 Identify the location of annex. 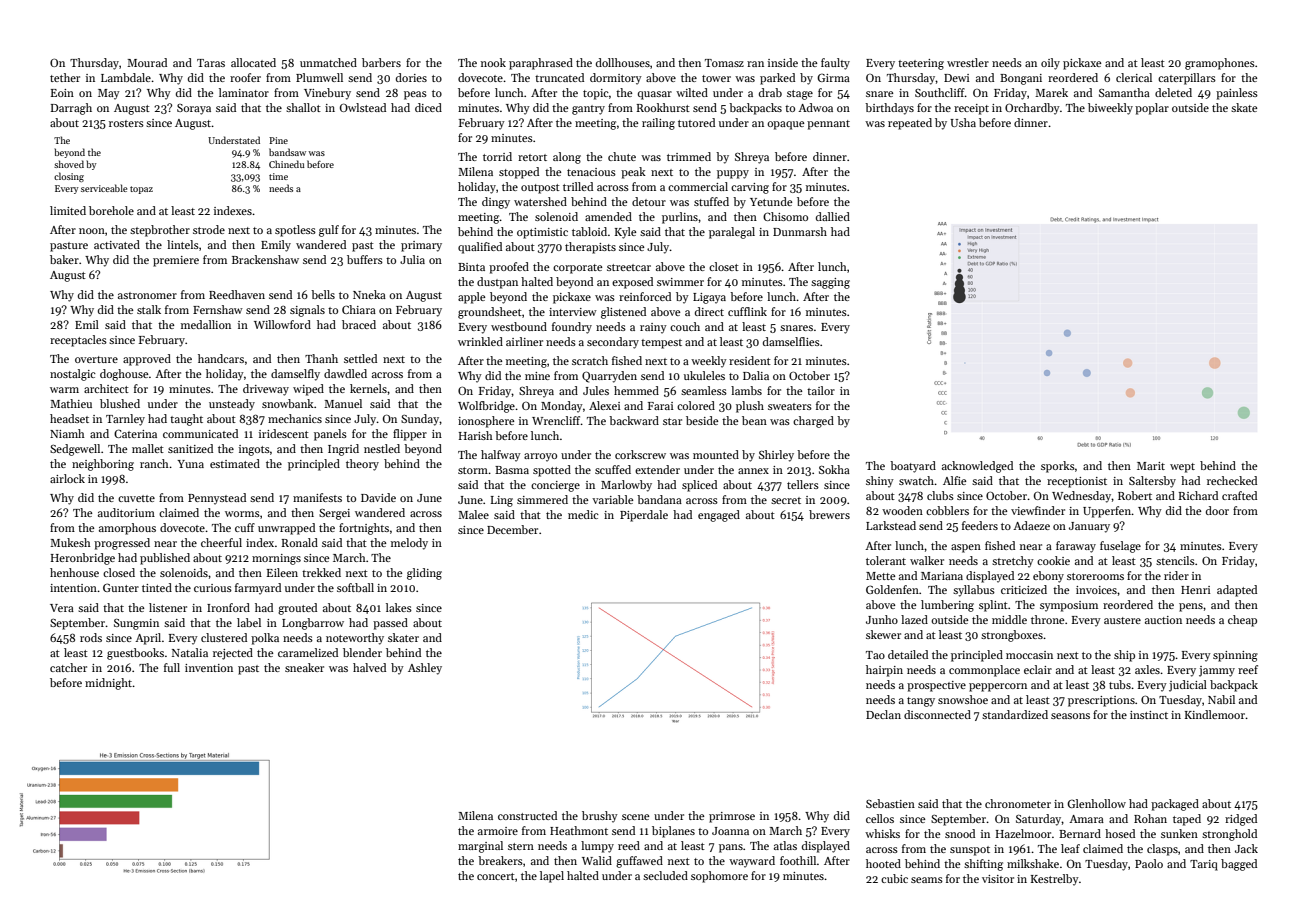
(753, 471).
